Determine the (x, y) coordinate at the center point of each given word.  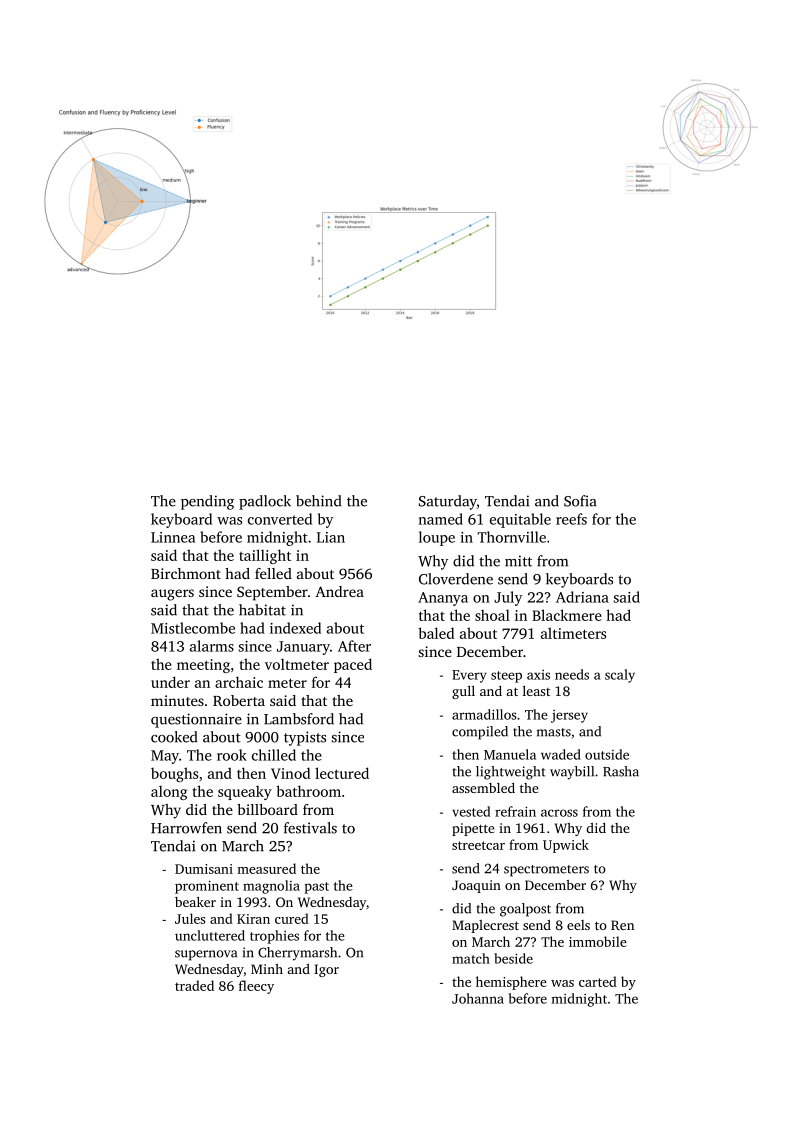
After (354, 646)
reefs (571, 519)
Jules (190, 918)
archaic (239, 682)
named (441, 519)
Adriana (582, 597)
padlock (265, 502)
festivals (310, 828)
